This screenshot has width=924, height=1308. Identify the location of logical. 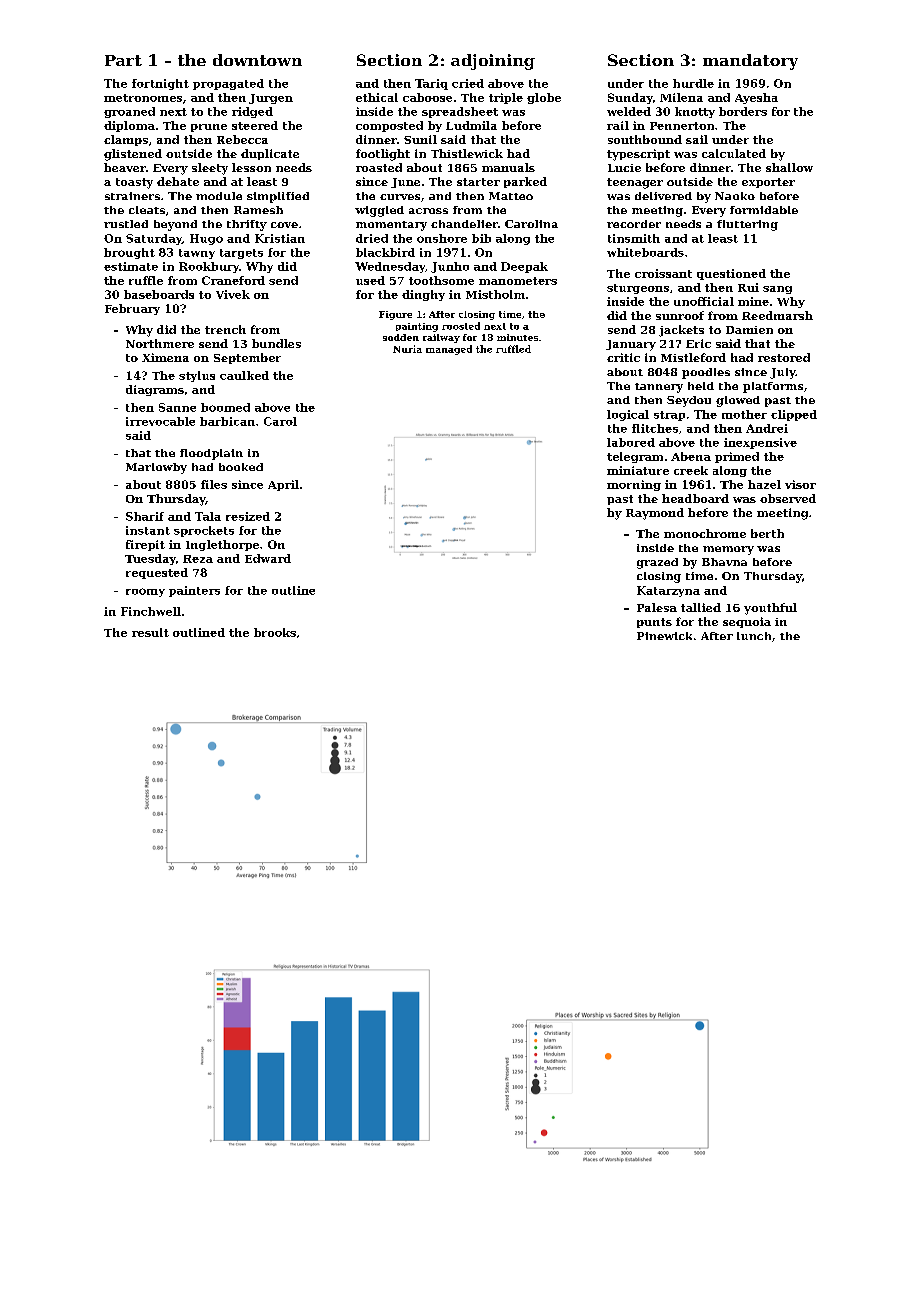
(628, 415).
